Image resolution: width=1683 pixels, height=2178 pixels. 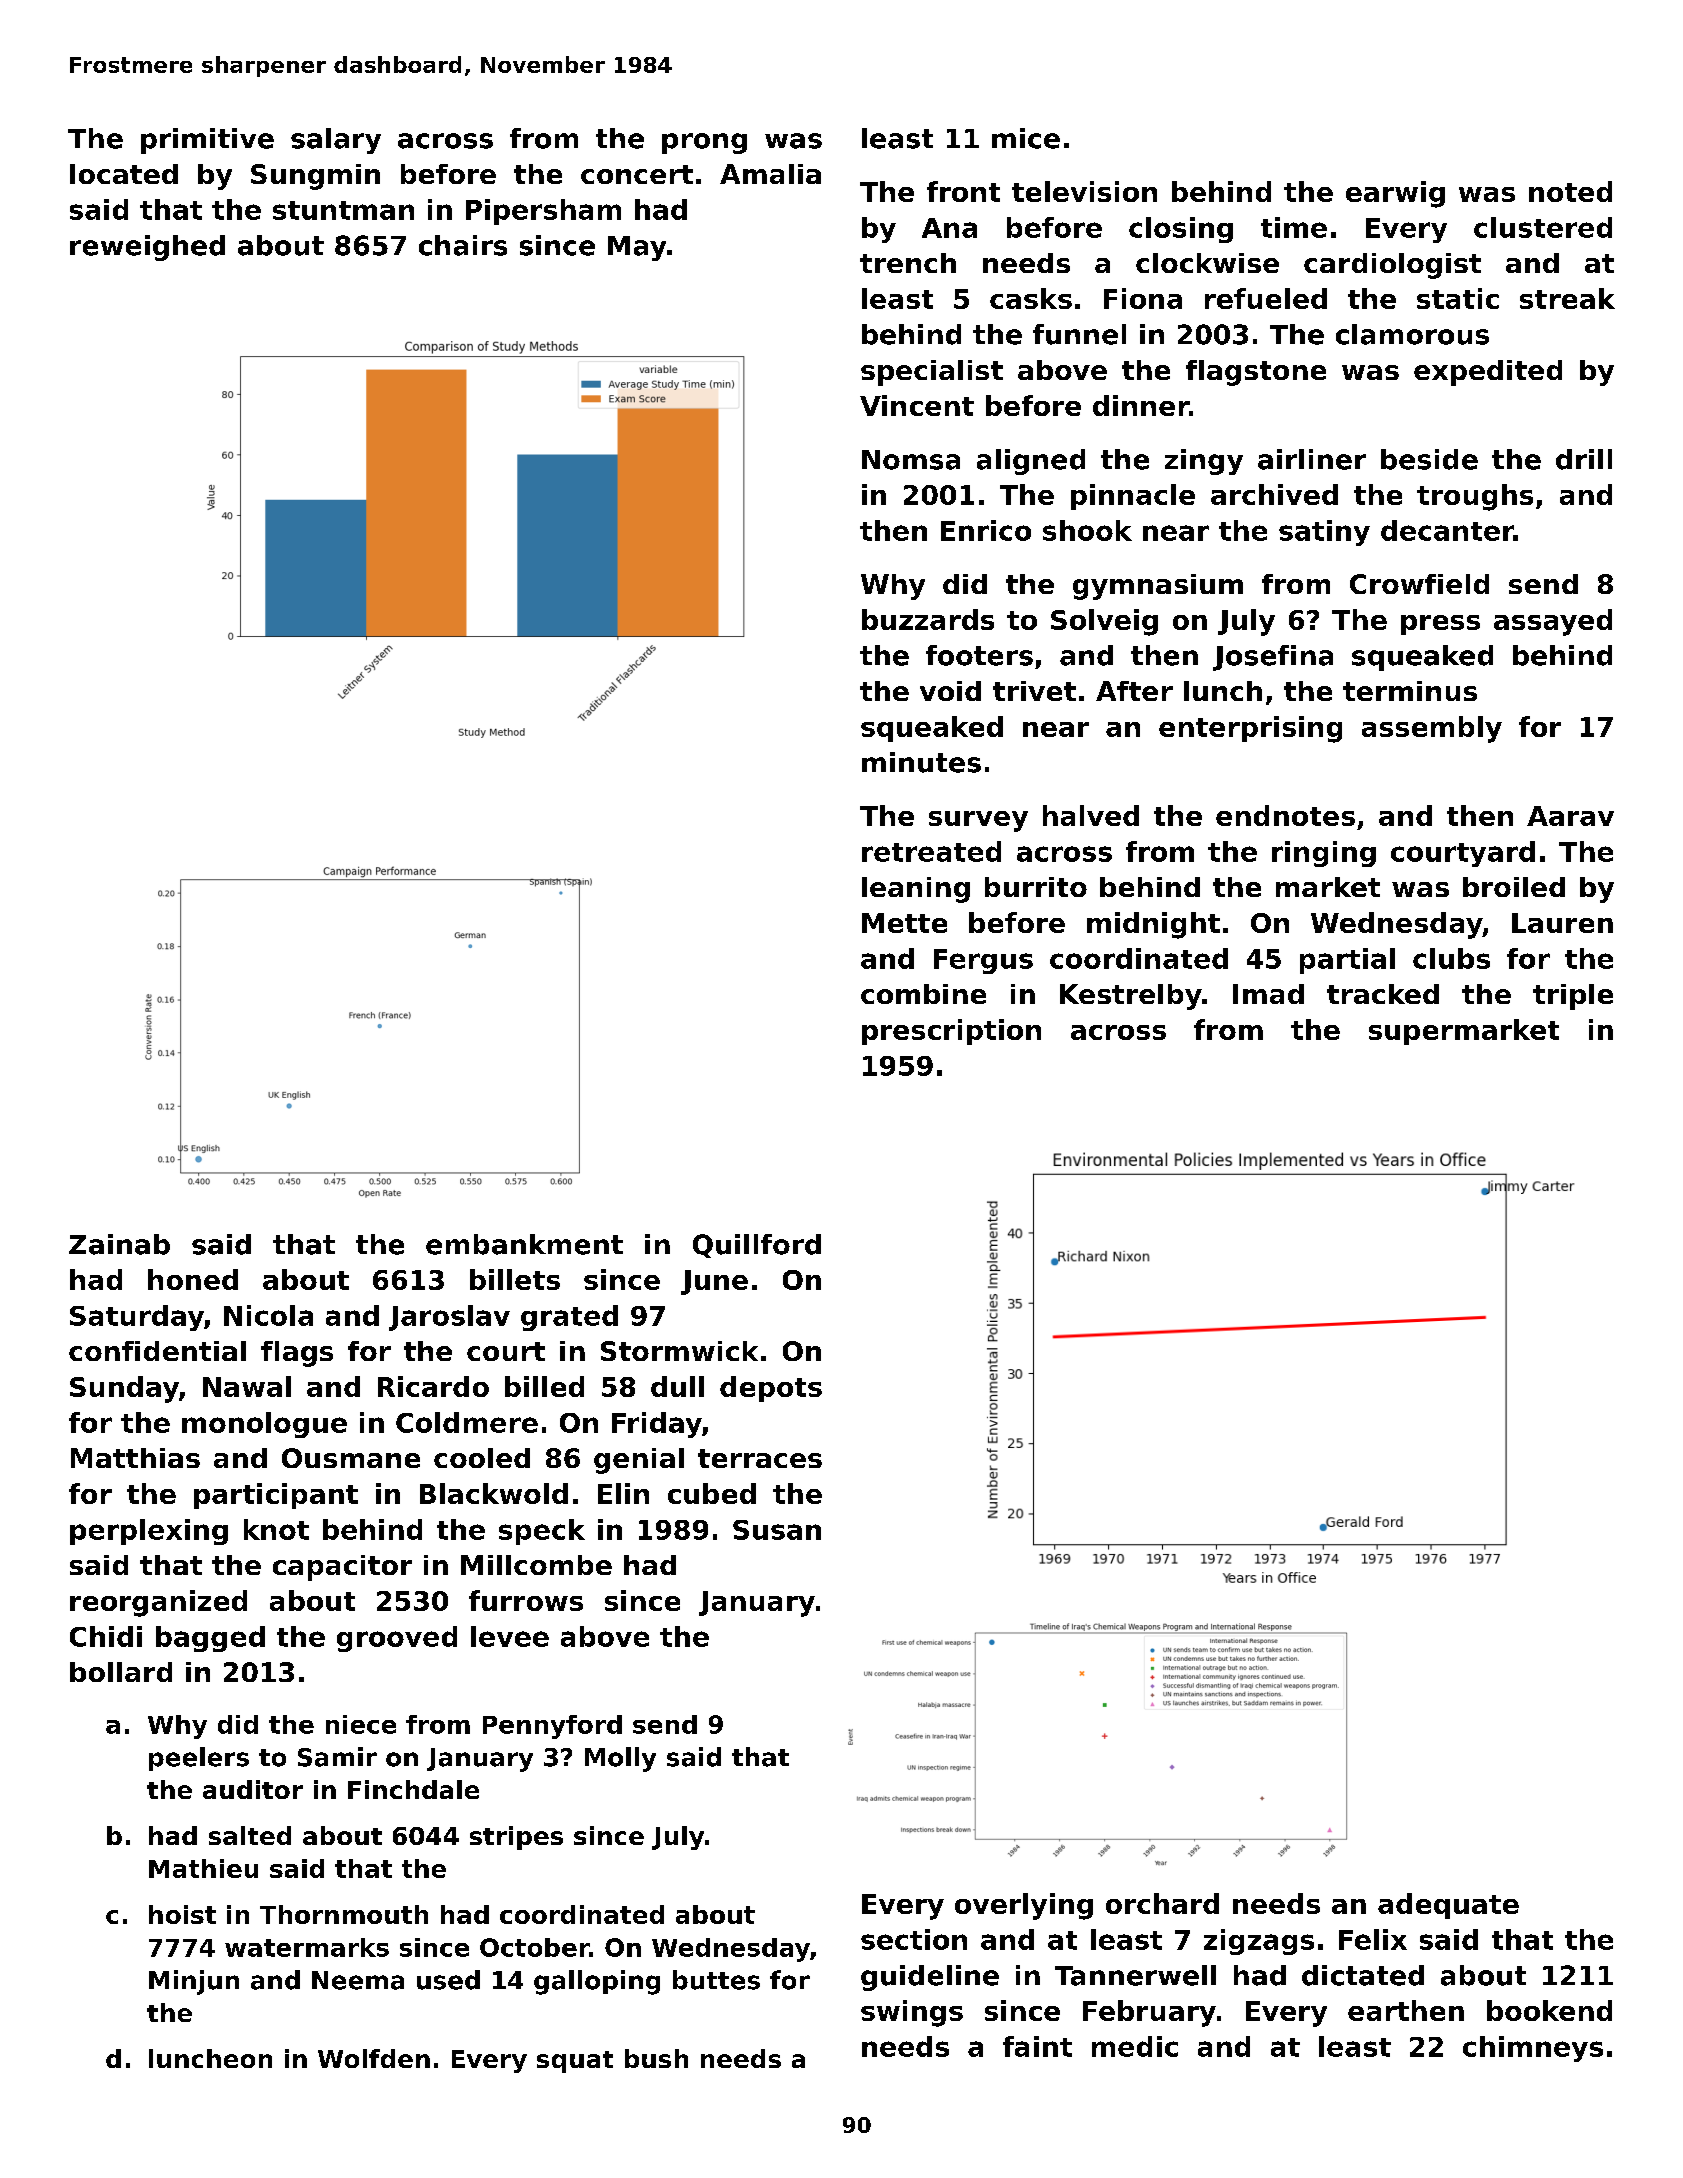 I want to click on triple, so click(x=1573, y=997).
